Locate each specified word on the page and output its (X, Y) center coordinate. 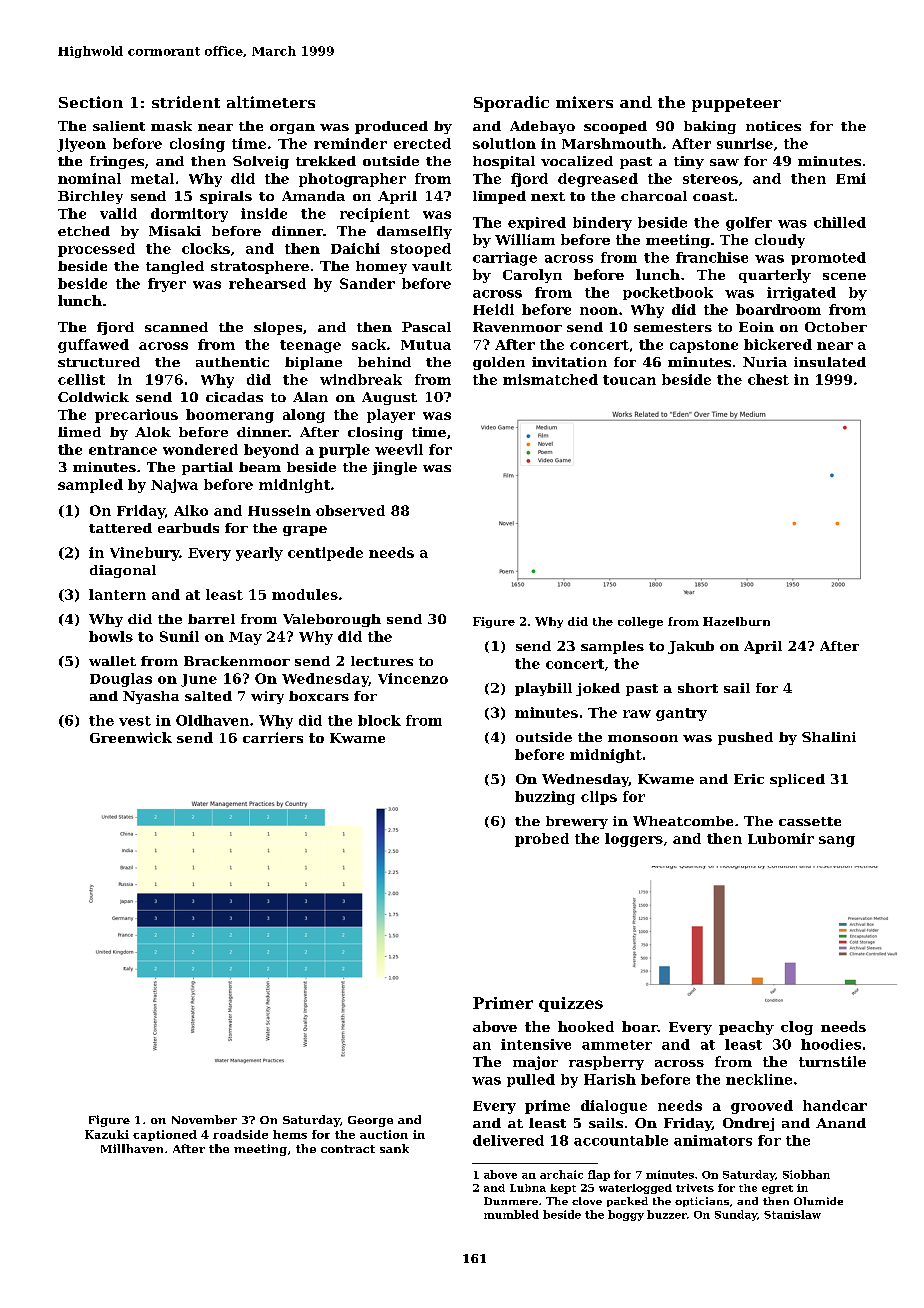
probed (542, 840)
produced (391, 127)
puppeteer (736, 105)
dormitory (189, 215)
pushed (745, 738)
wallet (112, 661)
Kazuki (107, 1134)
